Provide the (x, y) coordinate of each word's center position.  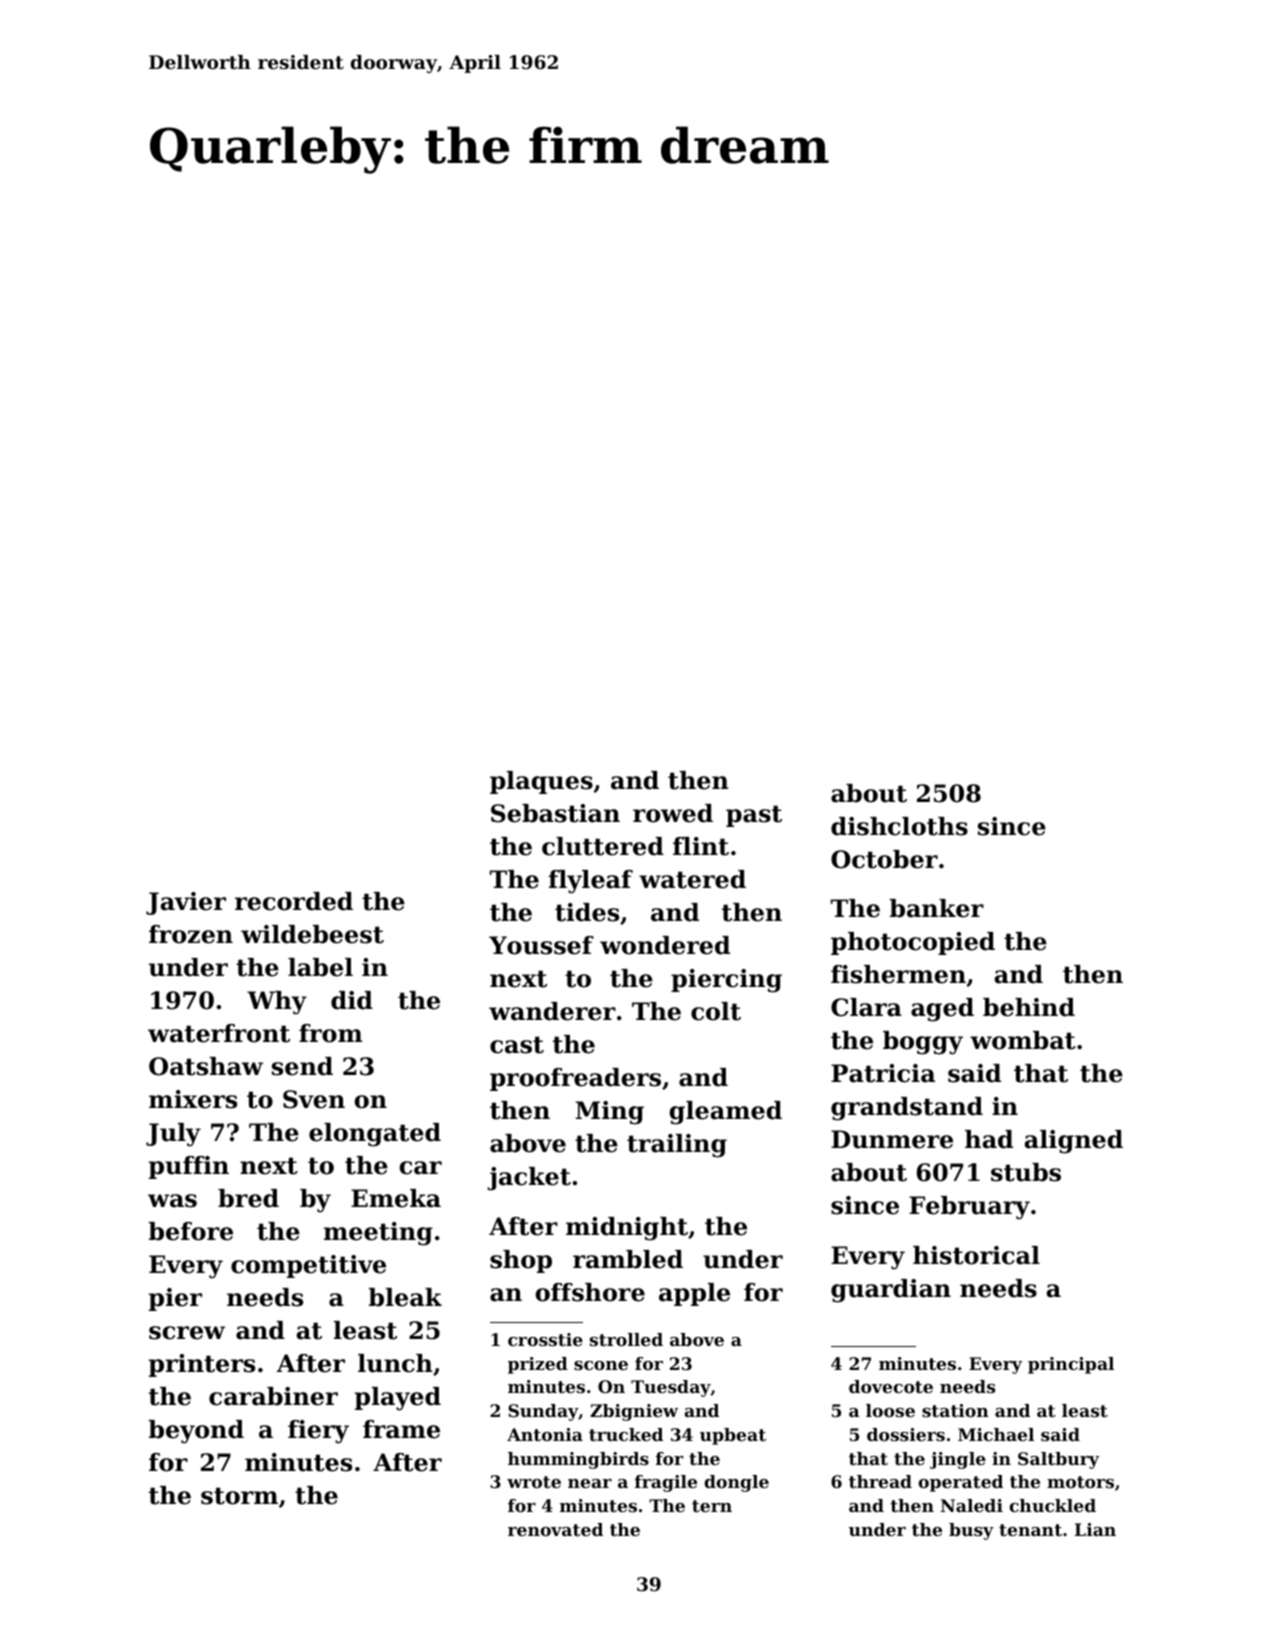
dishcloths (899, 826)
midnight (627, 1229)
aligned (1074, 1142)
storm (239, 1496)
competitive (308, 1266)
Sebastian (555, 813)
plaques (541, 782)
